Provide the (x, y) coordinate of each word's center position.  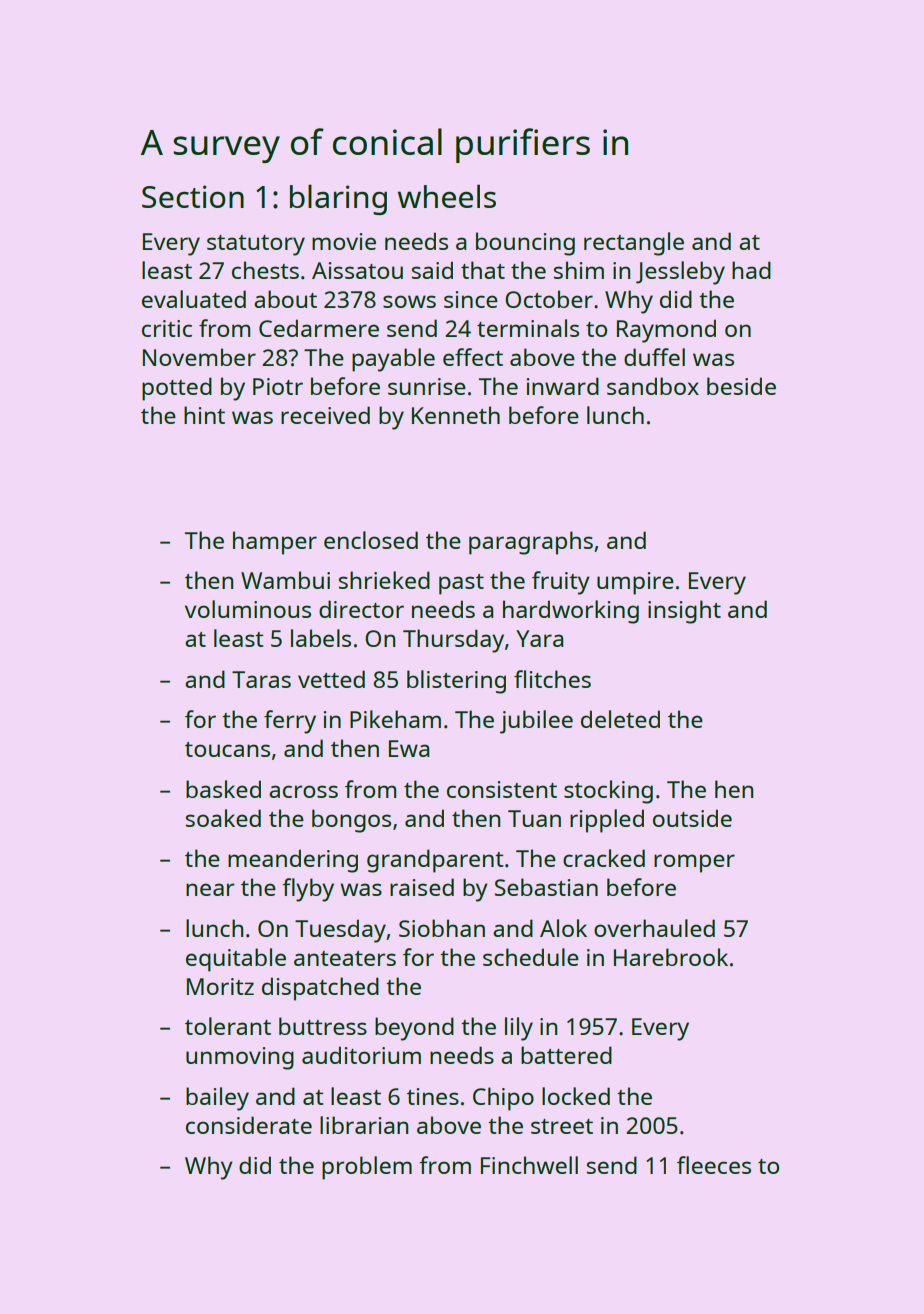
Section (193, 196)
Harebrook (671, 957)
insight (684, 612)
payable (393, 360)
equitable (236, 960)
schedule (531, 957)
